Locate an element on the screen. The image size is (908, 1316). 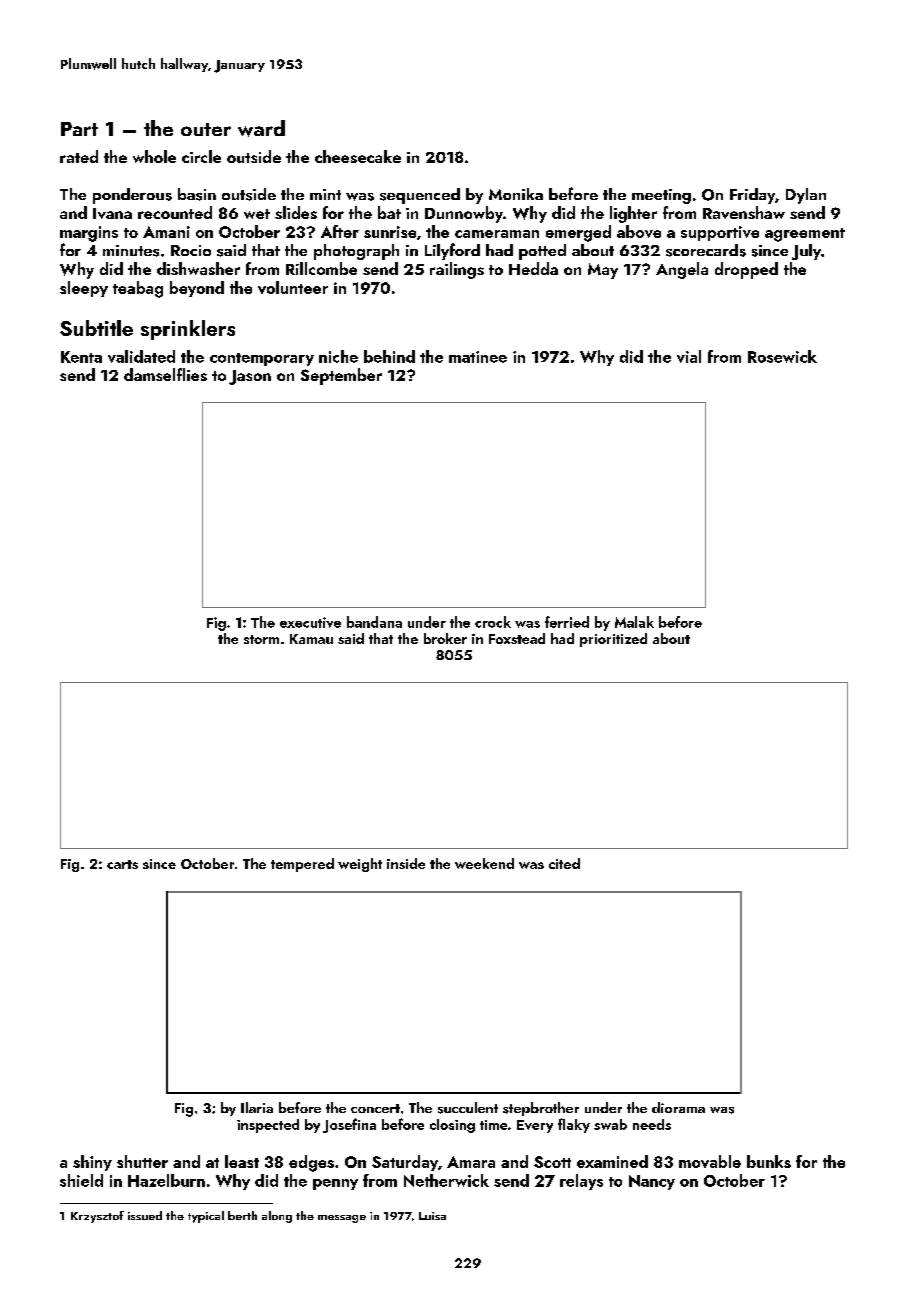
matinee is located at coordinates (478, 357).
